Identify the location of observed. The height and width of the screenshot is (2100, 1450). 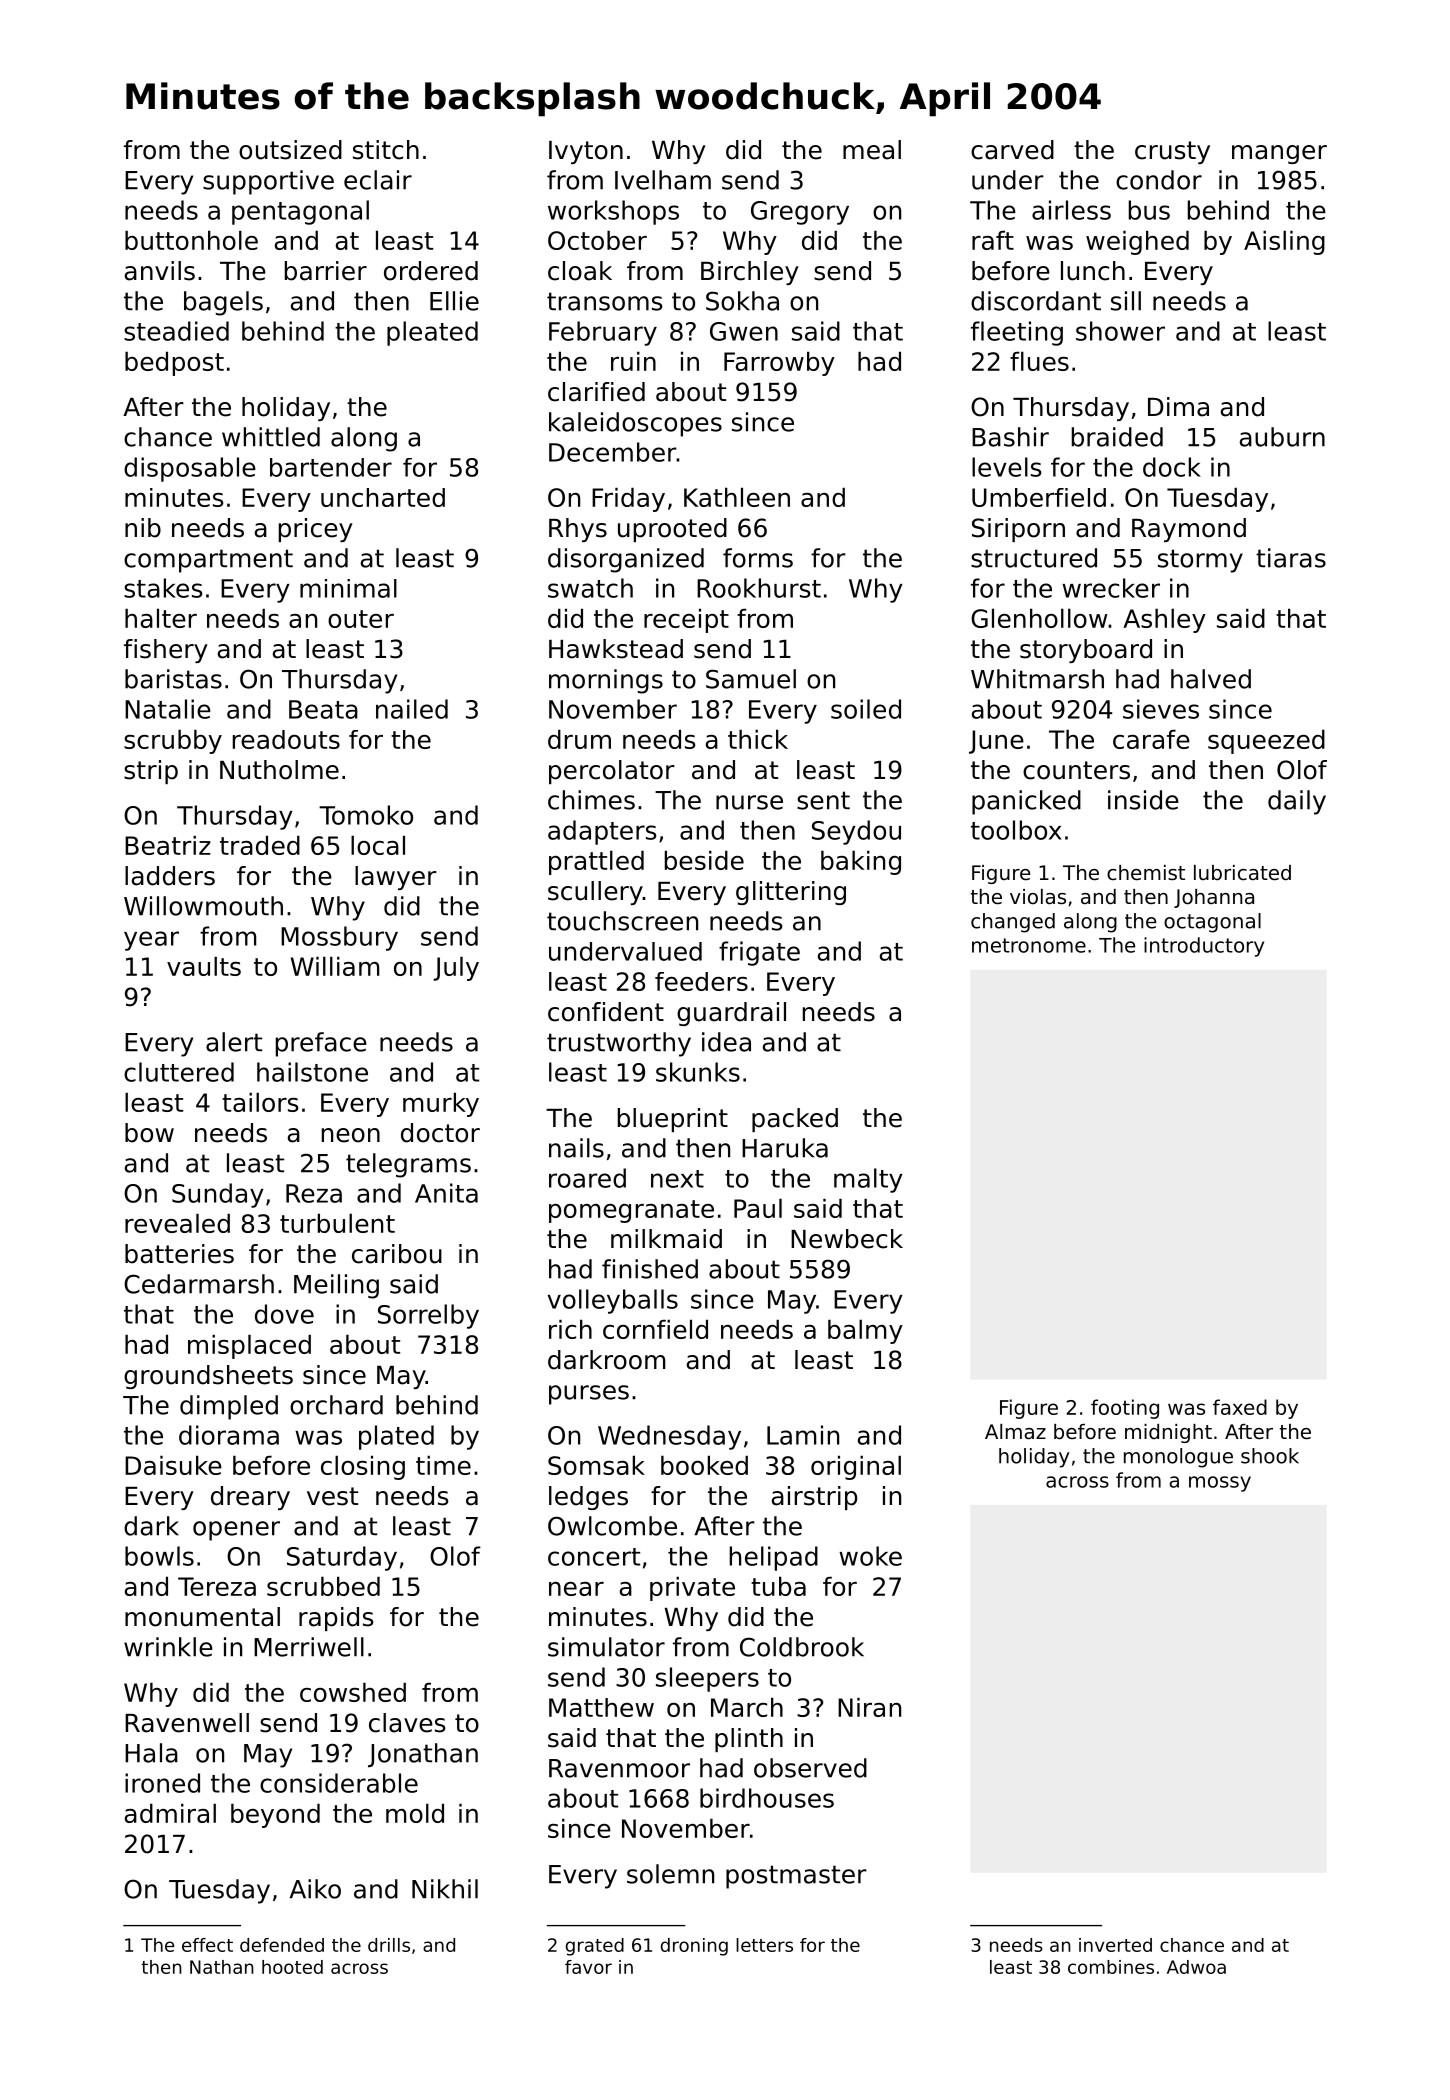
(810, 1768).
